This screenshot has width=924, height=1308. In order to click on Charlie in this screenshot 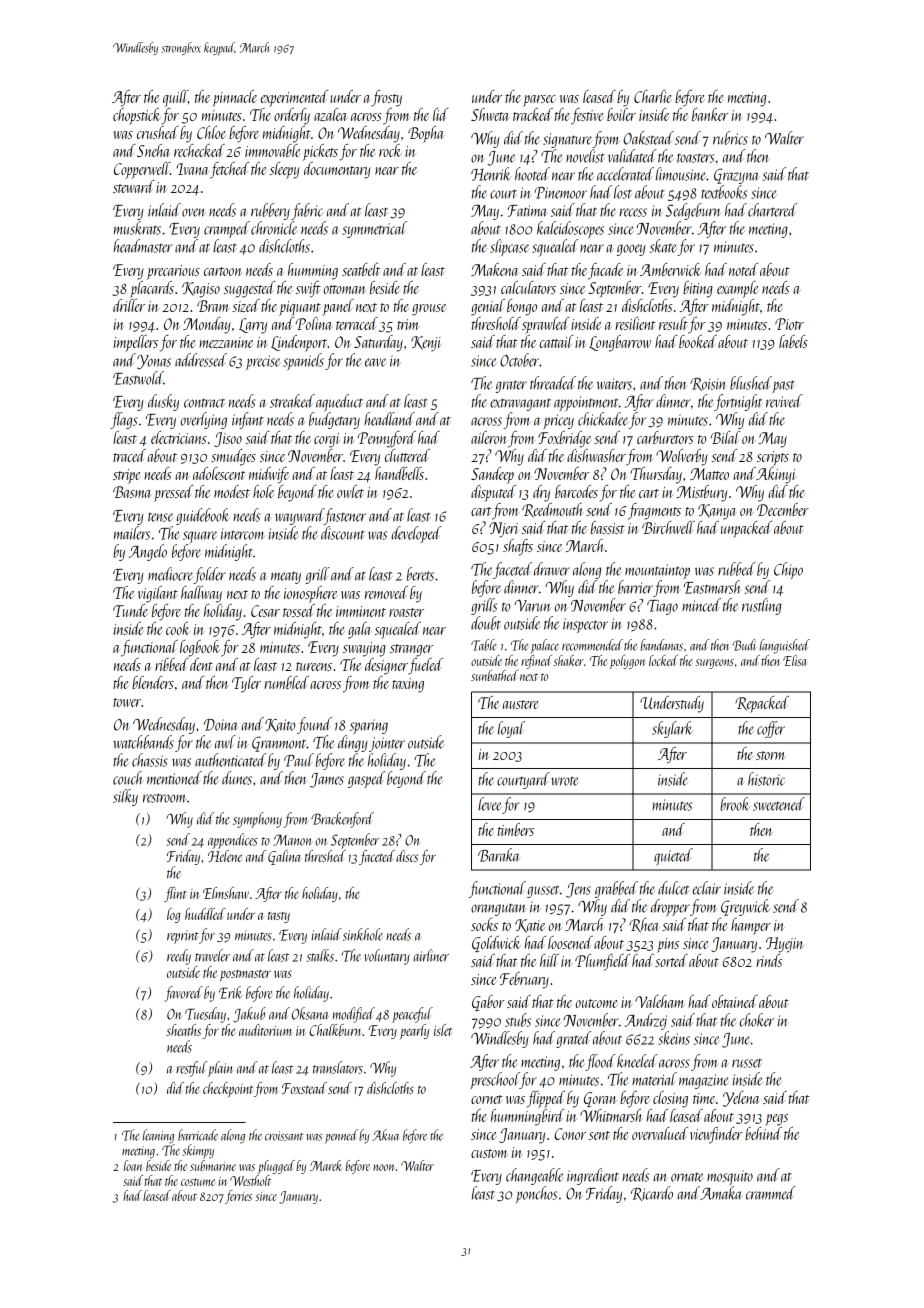, I will do `click(652, 96)`.
